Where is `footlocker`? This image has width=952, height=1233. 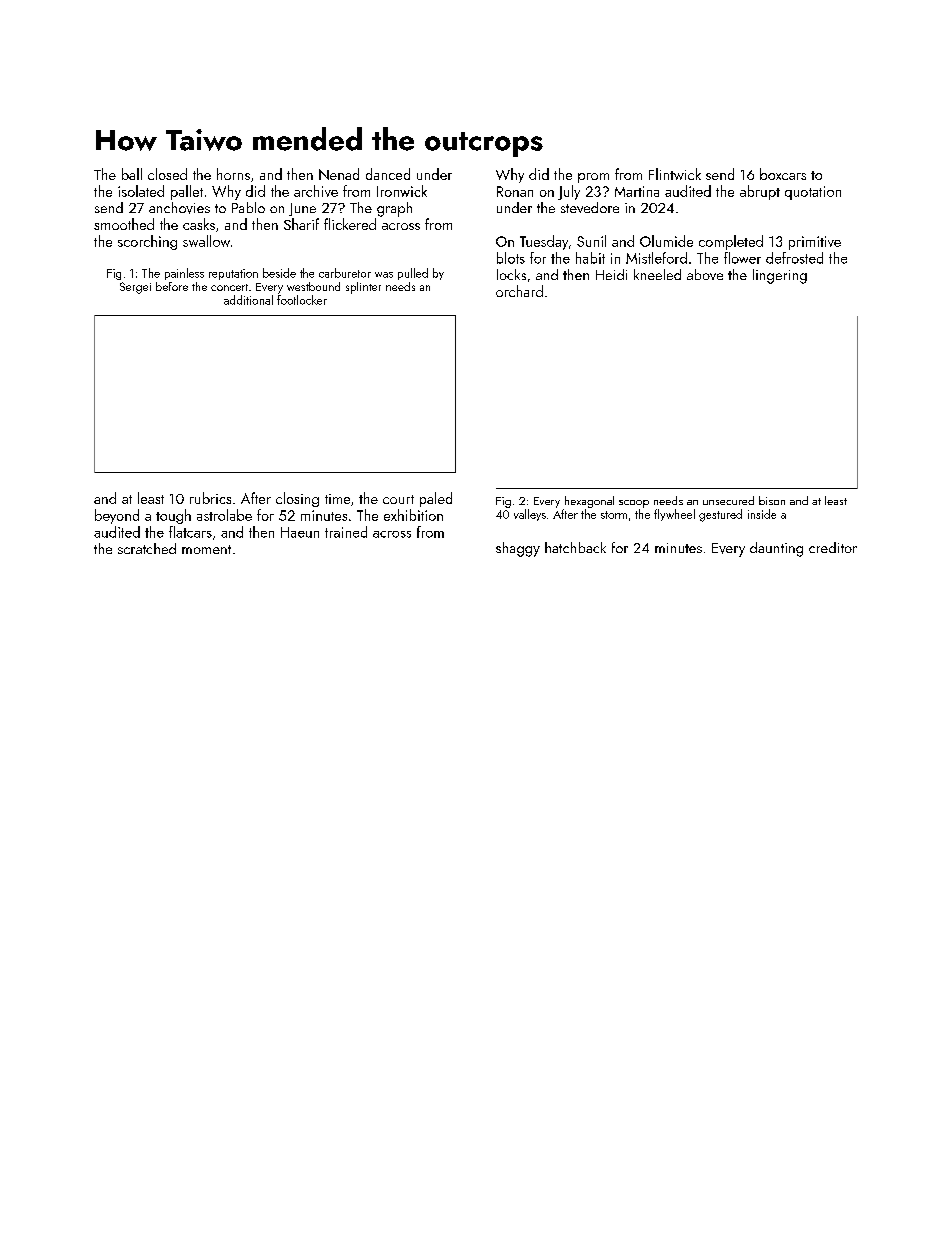
footlocker is located at coordinates (302, 300).
